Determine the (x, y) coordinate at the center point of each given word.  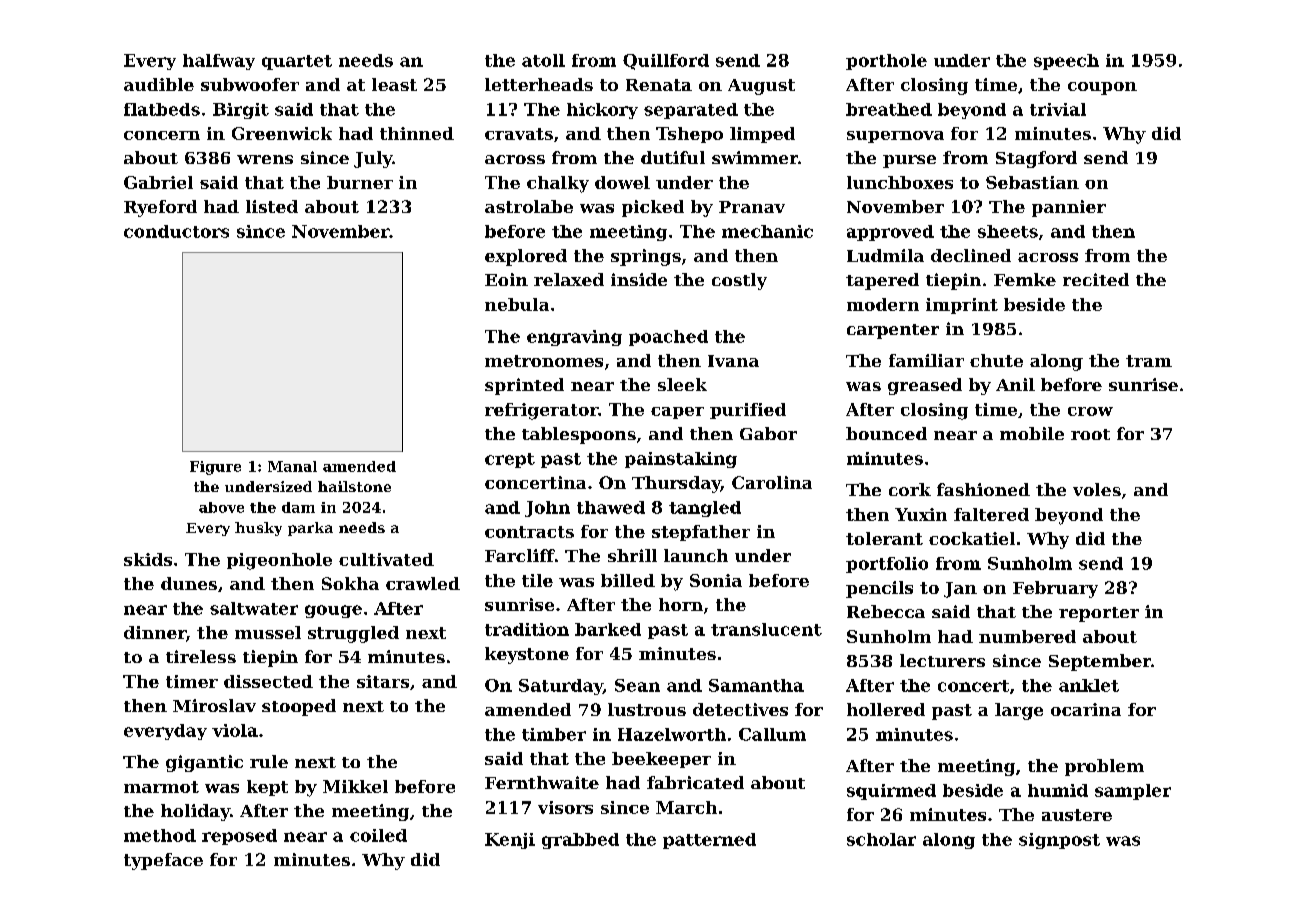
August (761, 87)
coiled (378, 835)
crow (1090, 411)
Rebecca (886, 611)
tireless (201, 656)
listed (272, 206)
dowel (622, 182)
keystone (527, 655)
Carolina (772, 482)
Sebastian (1032, 182)
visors (565, 807)
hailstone (354, 486)
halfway (219, 62)
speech (1066, 62)
